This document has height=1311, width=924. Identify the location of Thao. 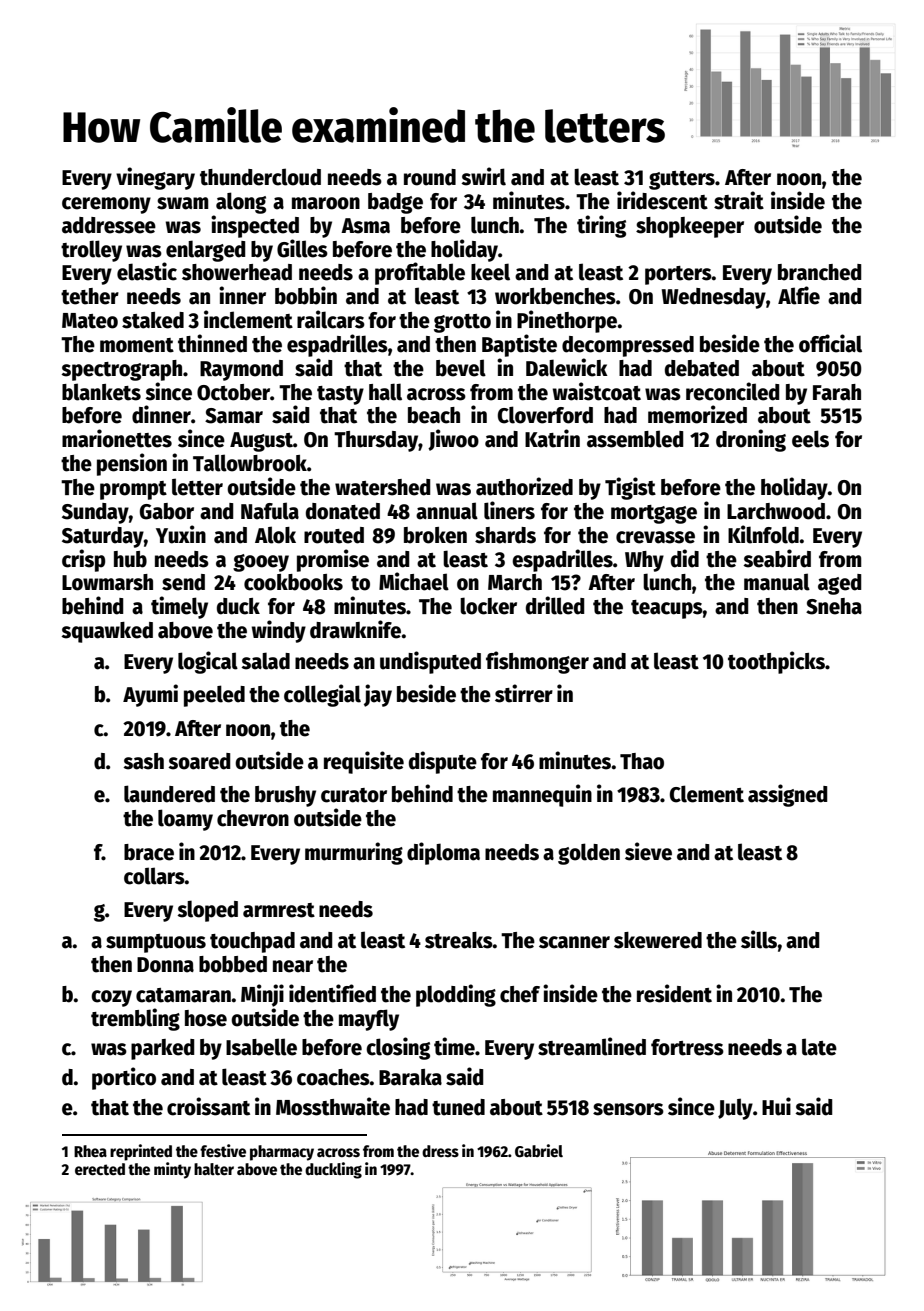
(642, 761).
